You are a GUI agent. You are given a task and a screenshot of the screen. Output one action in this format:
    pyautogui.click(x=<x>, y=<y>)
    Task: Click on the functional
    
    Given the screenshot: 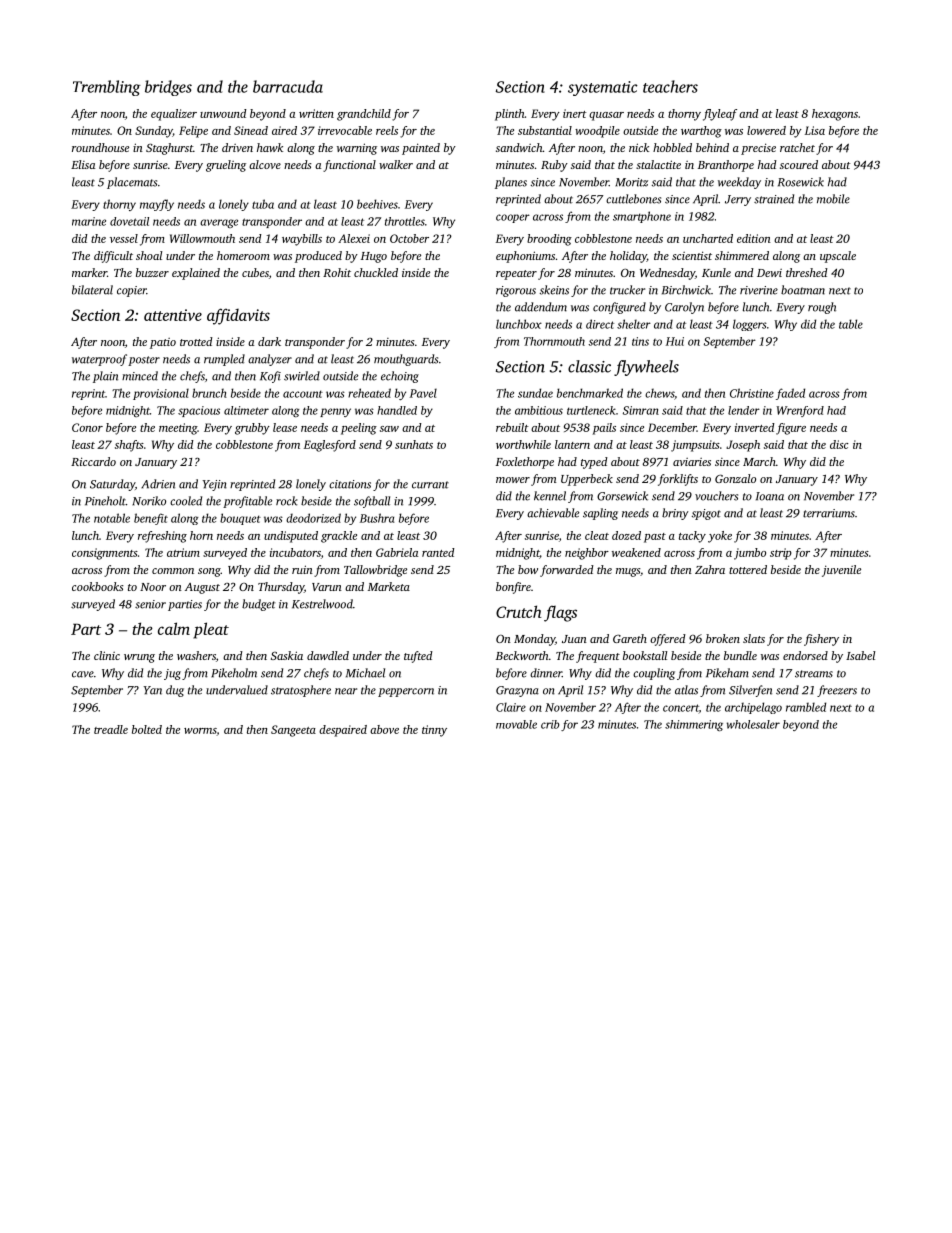 What is the action you would take?
    pyautogui.click(x=349, y=166)
